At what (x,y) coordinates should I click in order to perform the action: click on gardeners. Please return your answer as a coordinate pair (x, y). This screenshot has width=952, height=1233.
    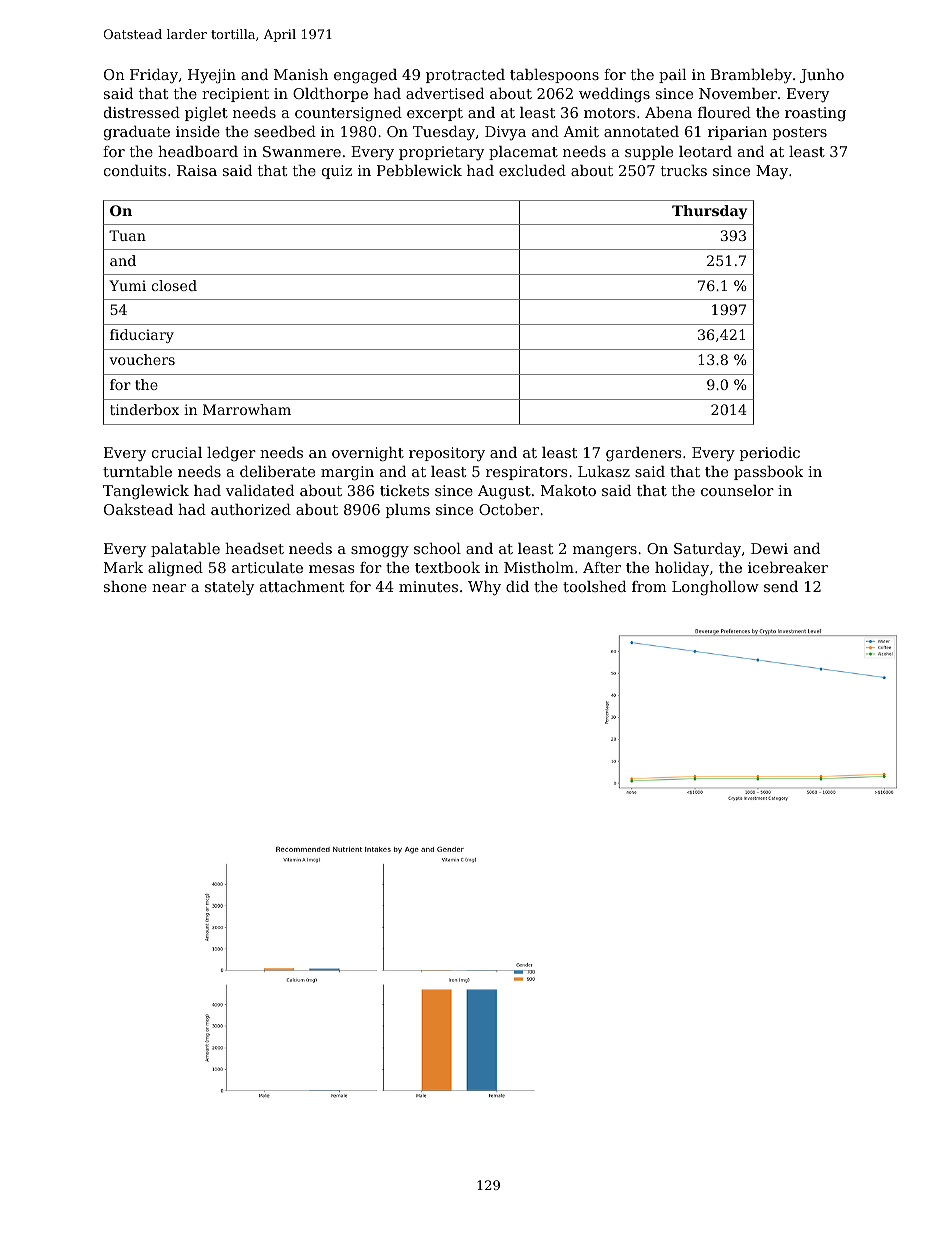
    Looking at the image, I should click on (643, 454).
